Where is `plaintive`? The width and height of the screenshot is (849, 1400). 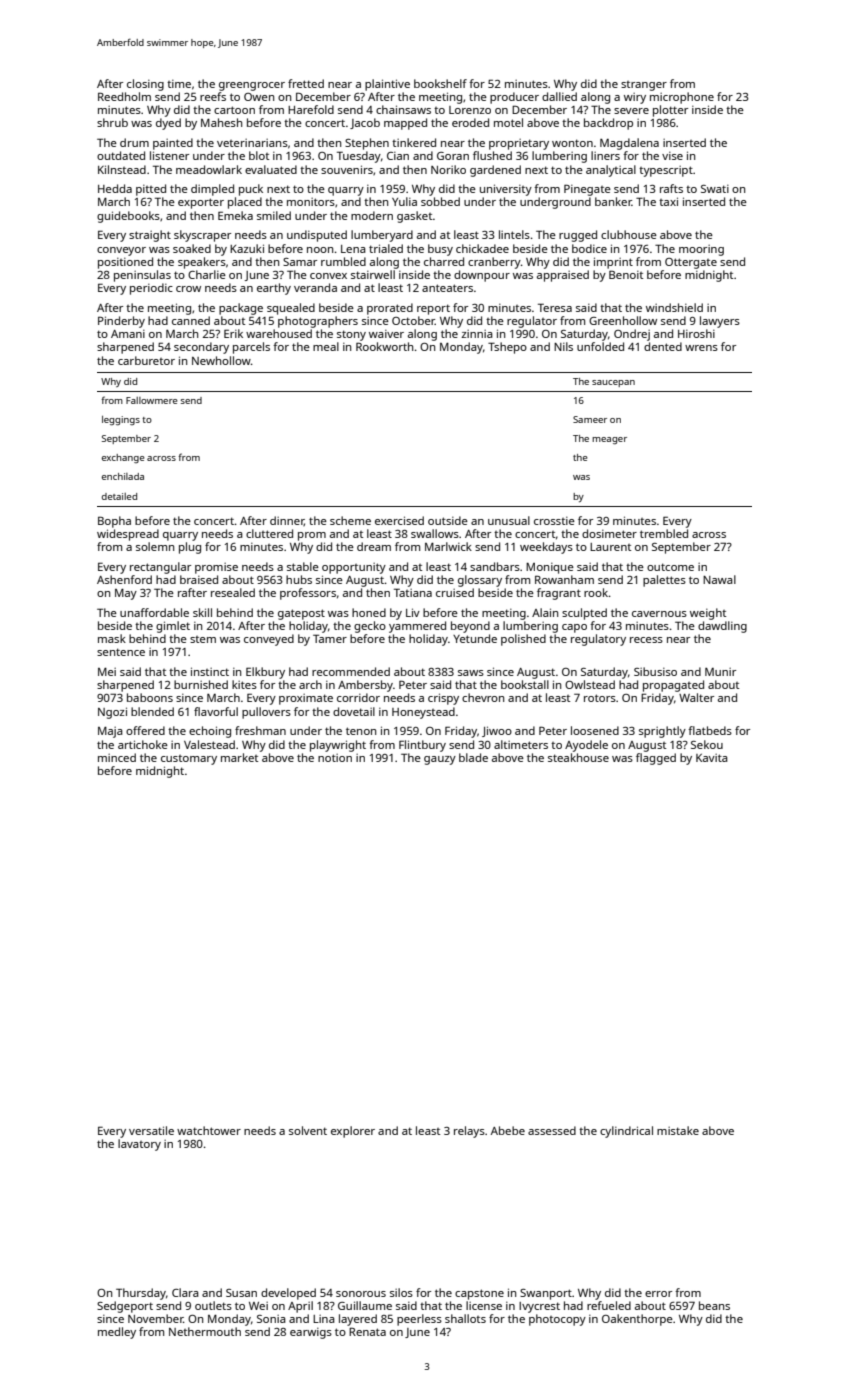
plaintive is located at coordinates (387, 85).
